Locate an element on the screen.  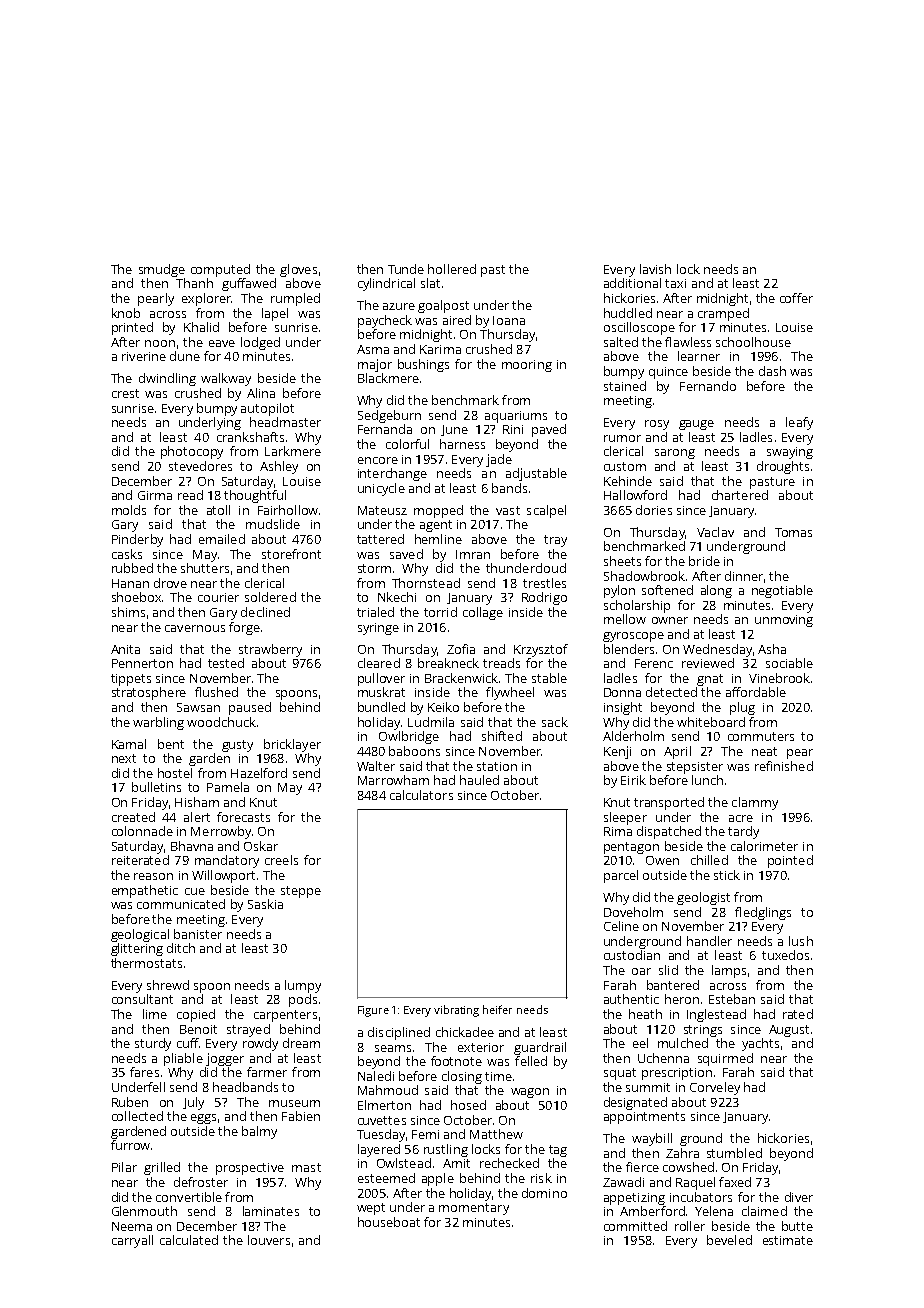
molds is located at coordinates (129, 510).
